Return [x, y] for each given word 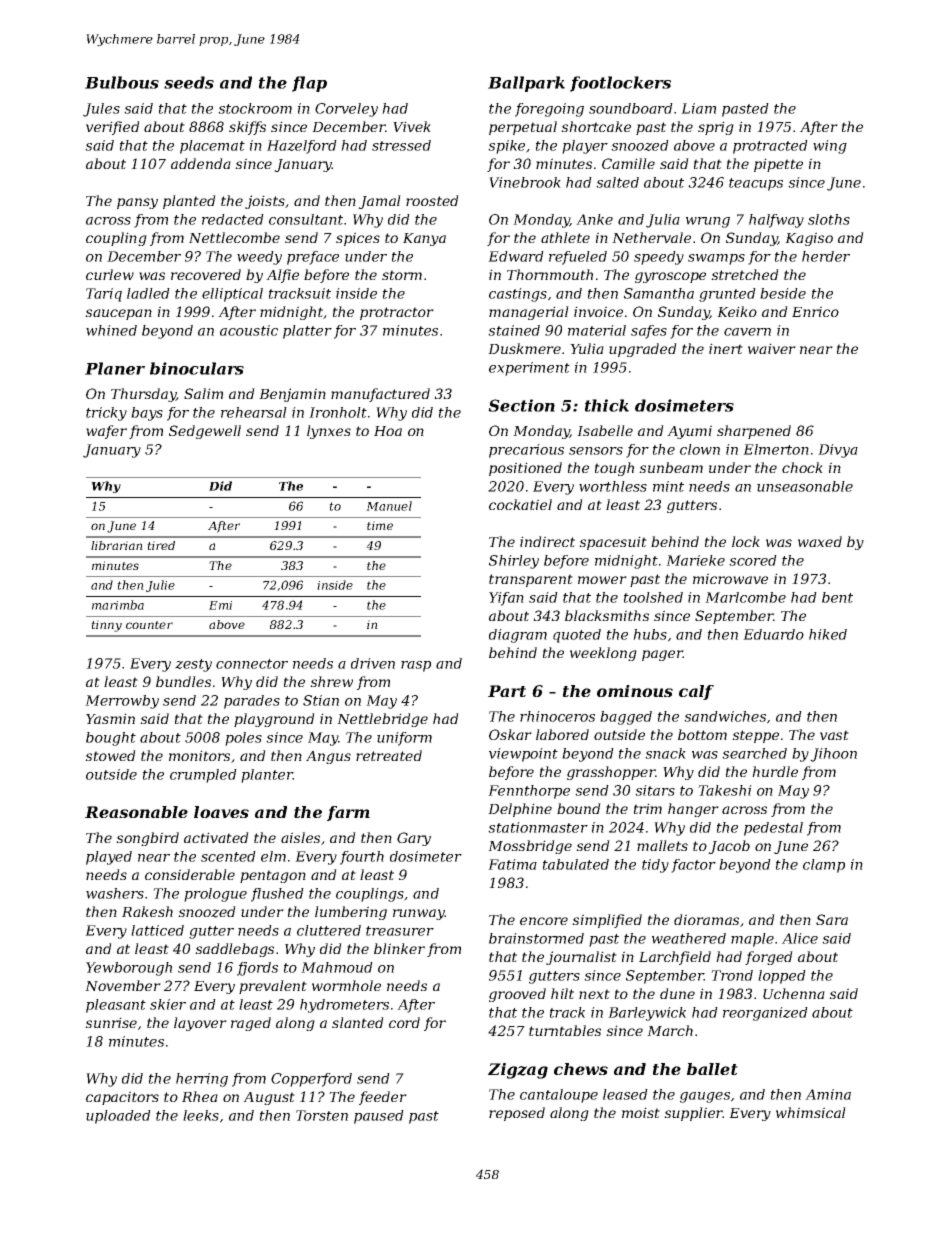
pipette [778, 165]
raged [251, 1024]
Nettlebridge [382, 720]
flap [309, 84]
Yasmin [110, 718]
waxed [820, 541]
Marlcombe [745, 597]
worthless [613, 486]
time [380, 525]
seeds [189, 82]
